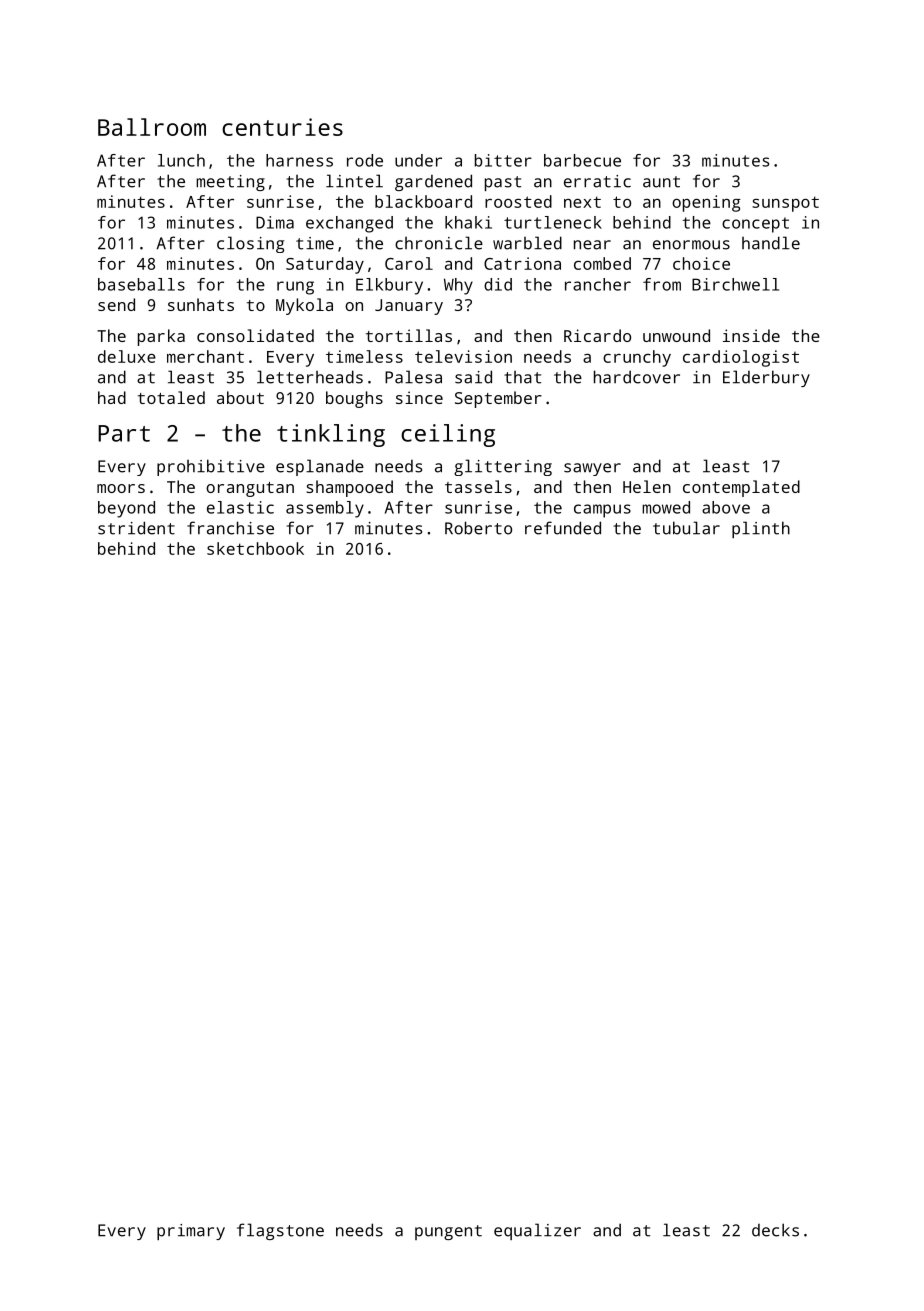 The height and width of the screenshot is (1311, 924). Describe the element at coordinates (299, 160) in the screenshot. I see `harness` at that location.
